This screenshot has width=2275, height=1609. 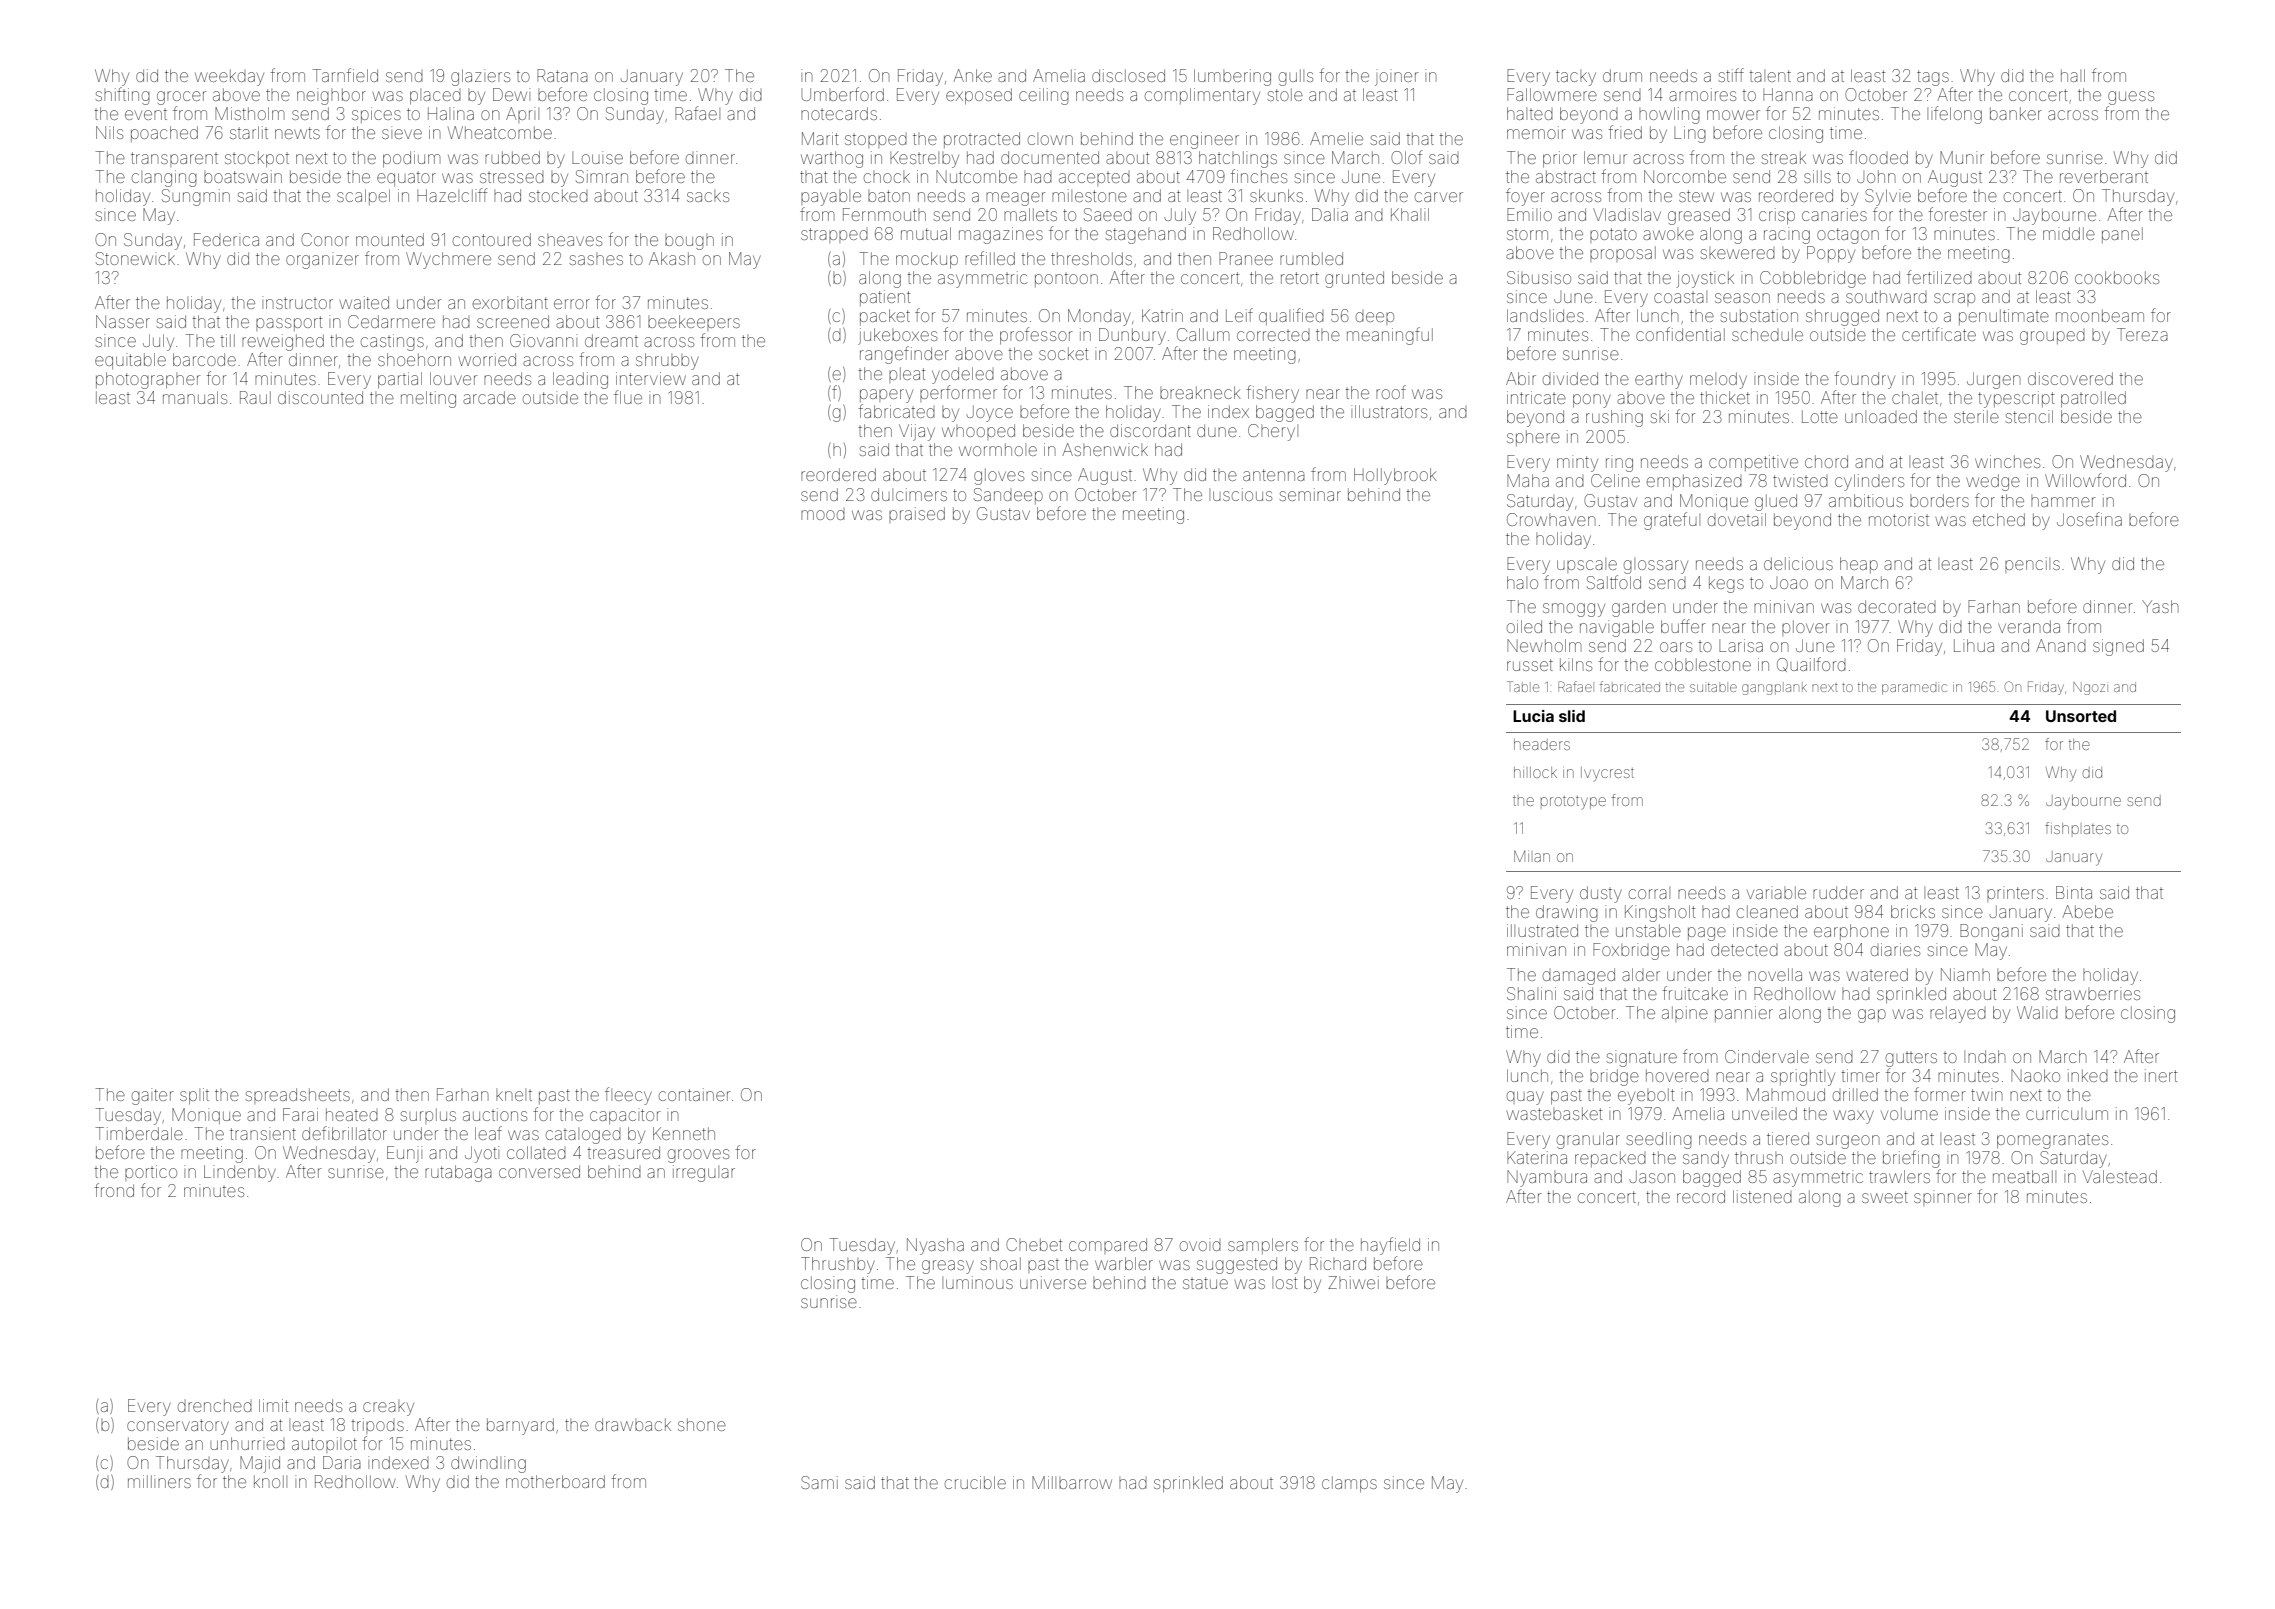 I want to click on disclosed, so click(x=1128, y=75).
